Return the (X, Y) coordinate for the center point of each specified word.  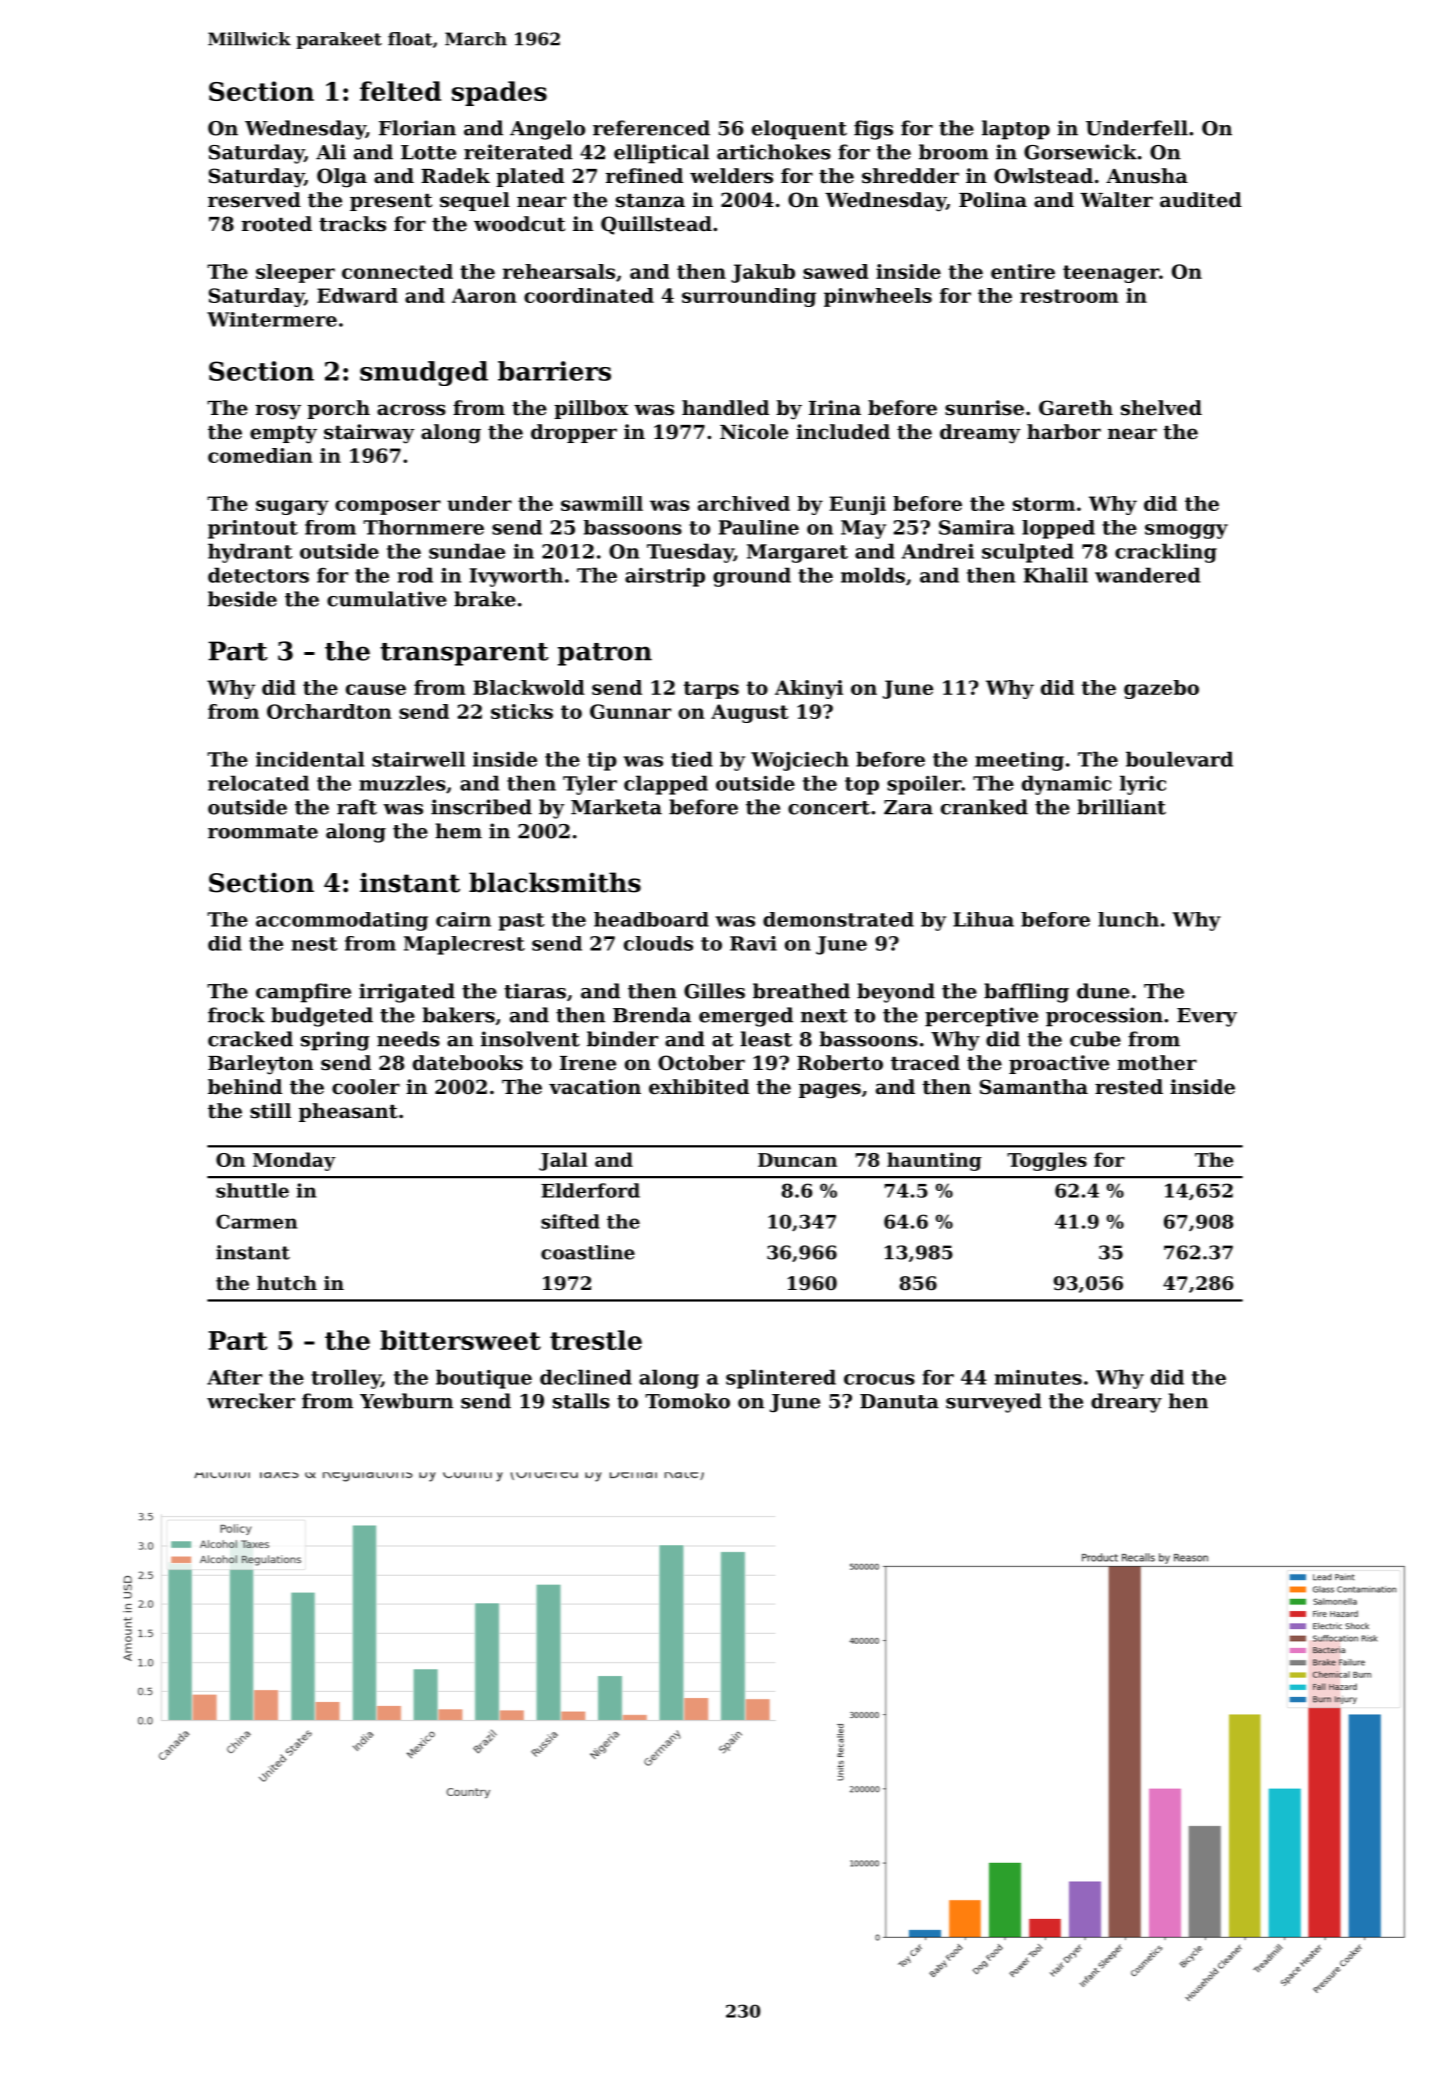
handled (725, 408)
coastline (588, 1252)
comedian (260, 455)
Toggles (1047, 1161)
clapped (666, 785)
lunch (1128, 919)
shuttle (252, 1190)
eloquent (799, 130)
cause (376, 689)
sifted (570, 1221)
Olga (342, 178)
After (234, 1377)
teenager (1111, 274)
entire (1023, 271)
